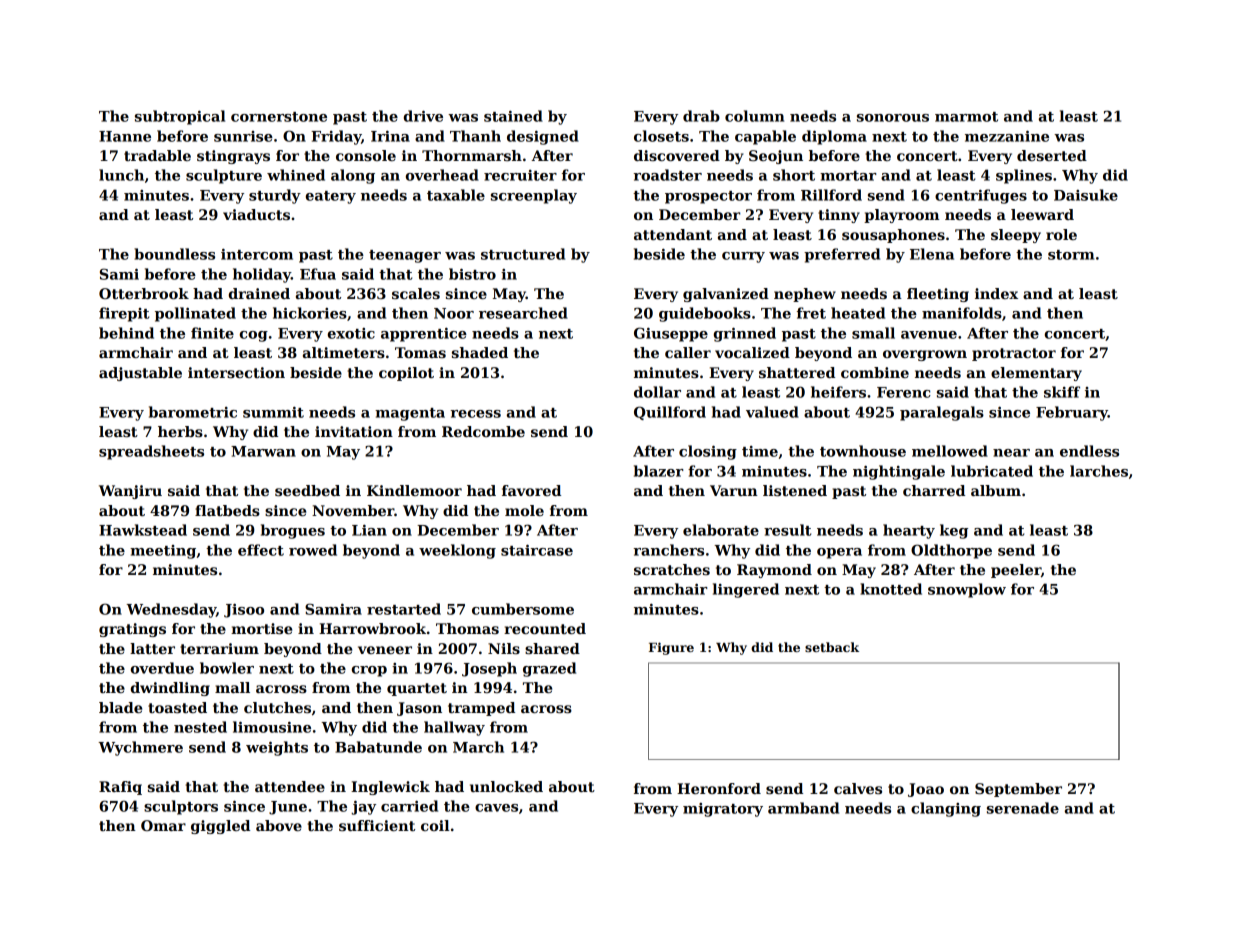  What do you see at coordinates (513, 116) in the screenshot?
I see `stained` at bounding box center [513, 116].
